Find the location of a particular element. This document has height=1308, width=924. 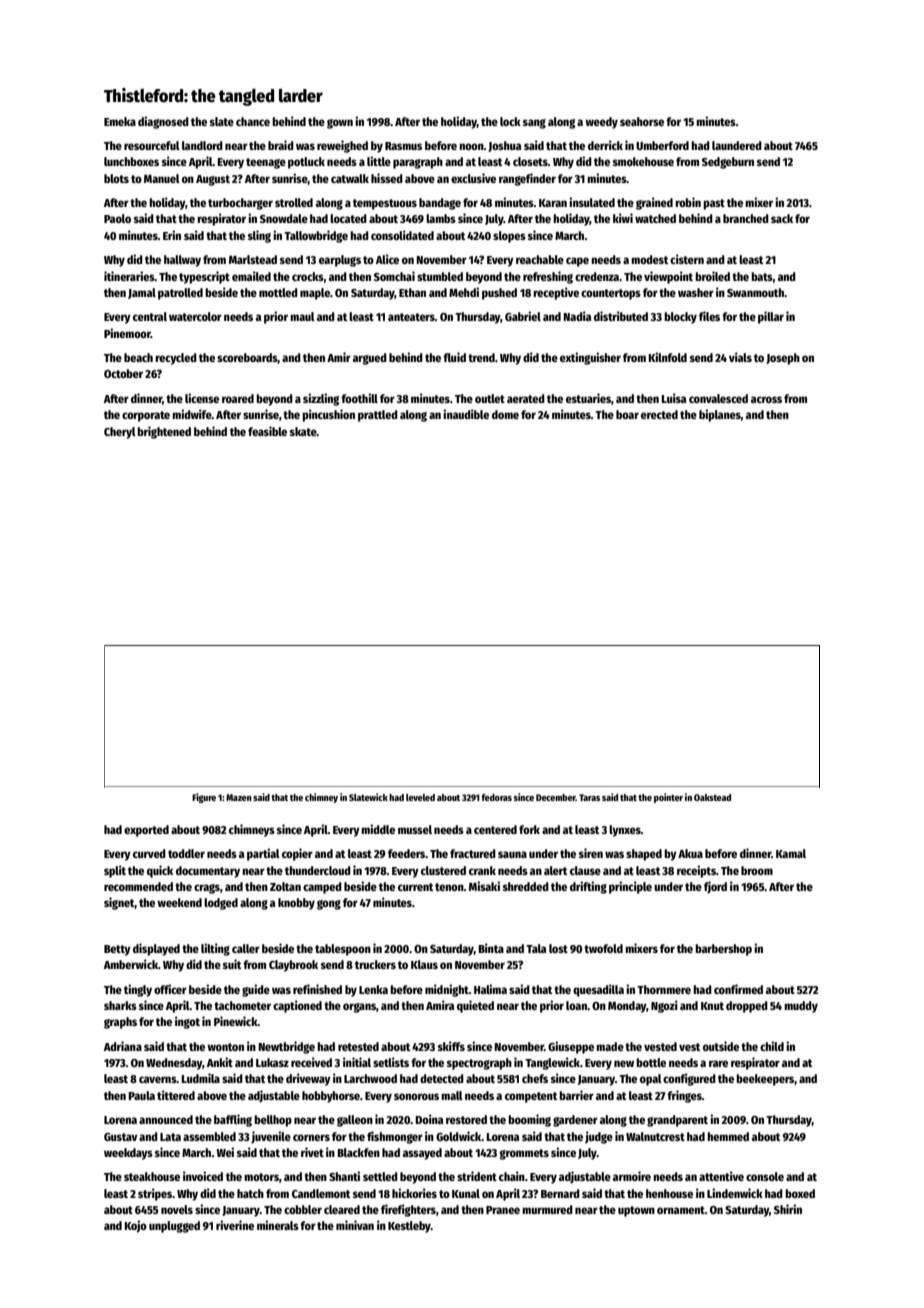

sling is located at coordinates (259, 236).
